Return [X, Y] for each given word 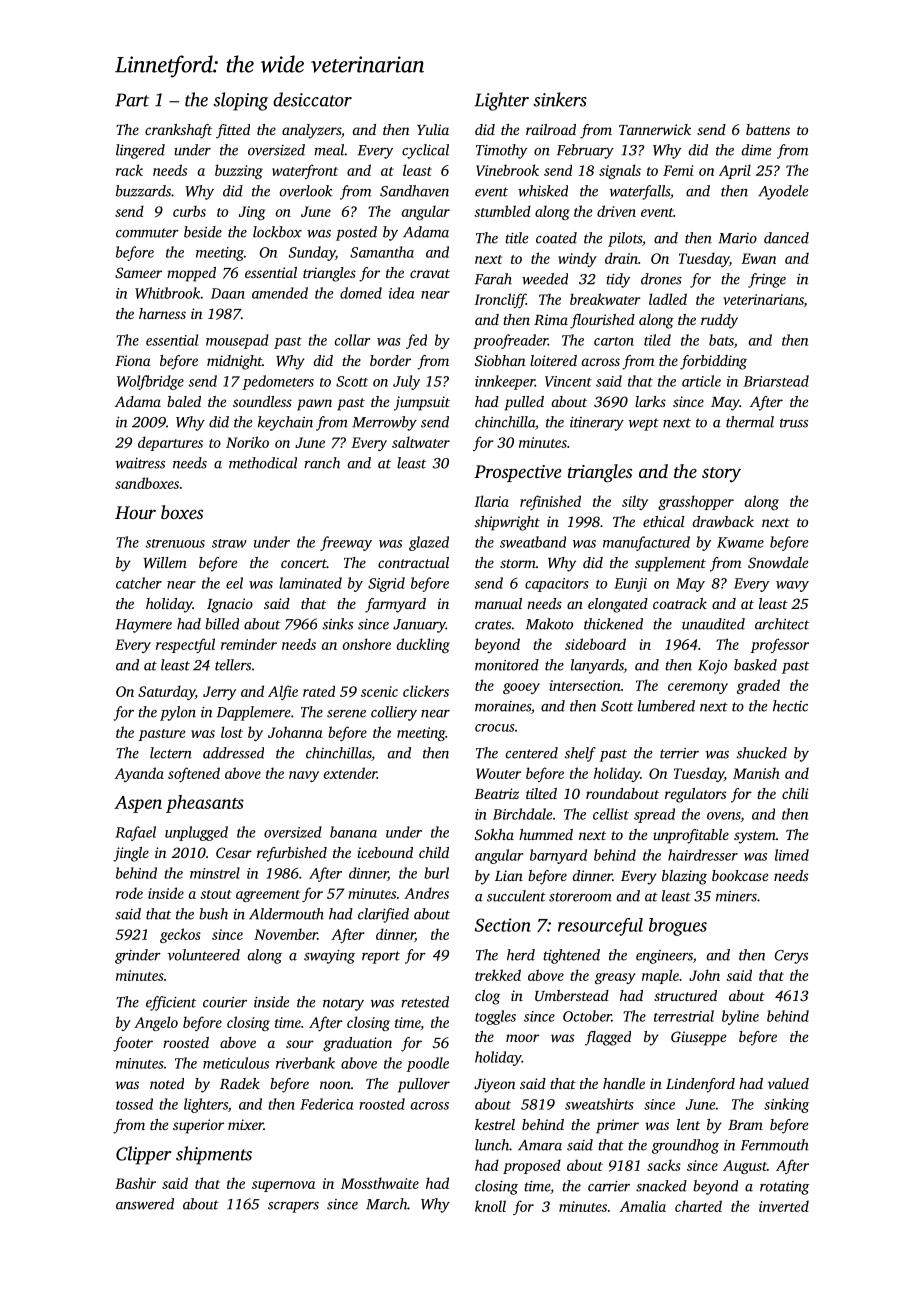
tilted [541, 793]
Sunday [312, 253]
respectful [185, 645]
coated [556, 238]
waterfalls [640, 192]
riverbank [305, 1063]
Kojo [712, 667]
